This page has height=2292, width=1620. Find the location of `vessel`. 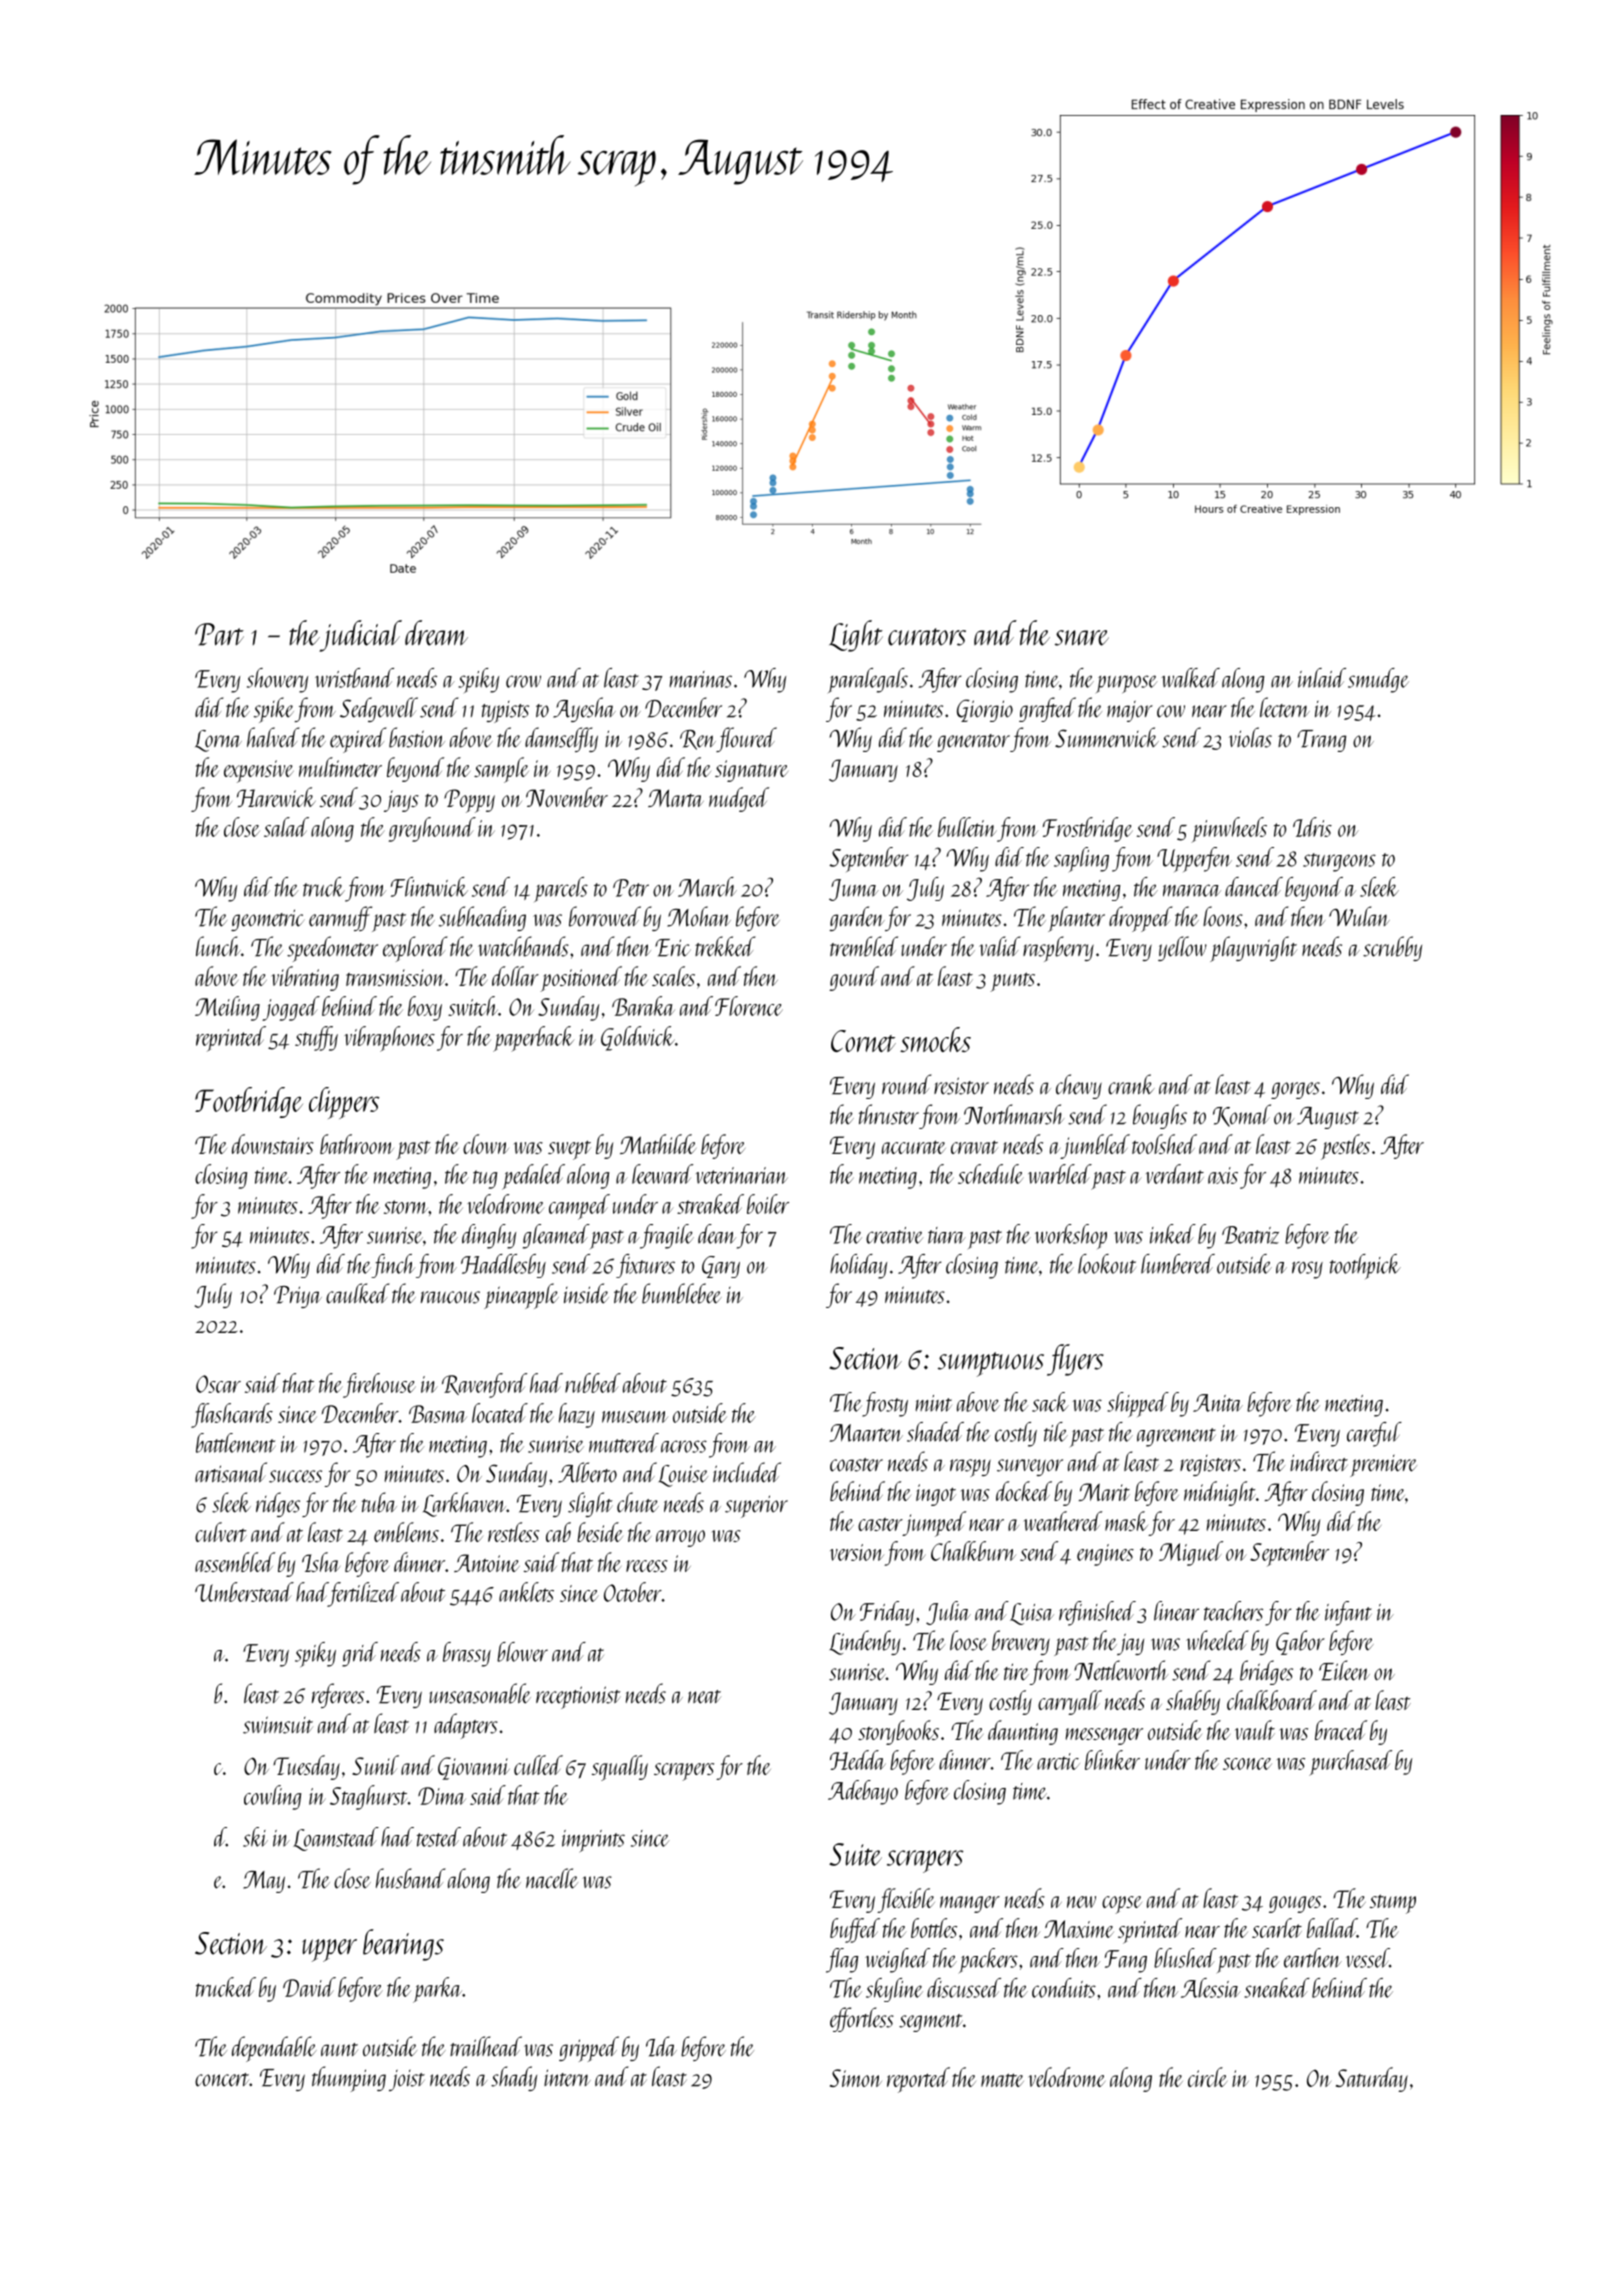

vessel is located at coordinates (1367, 1958).
